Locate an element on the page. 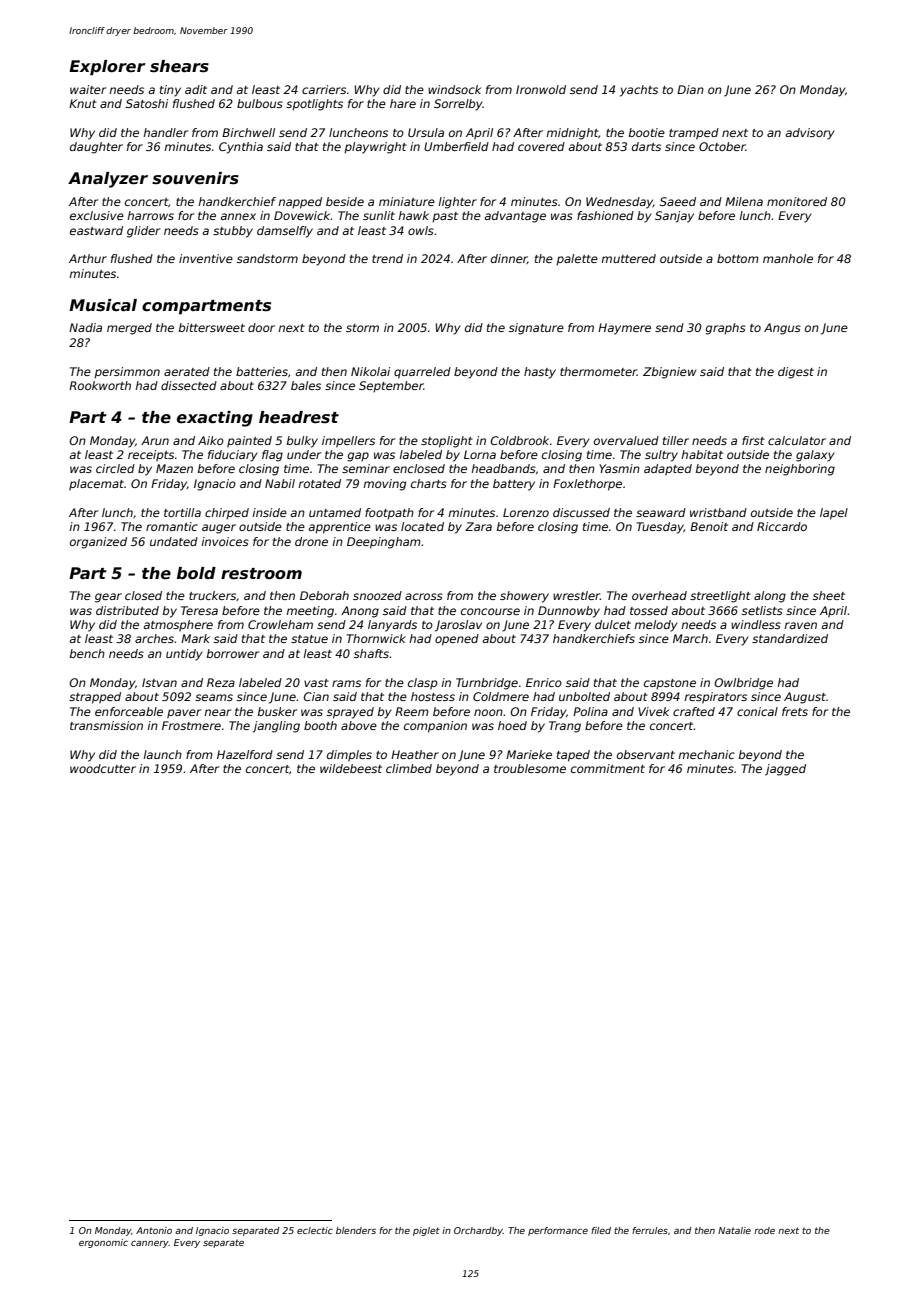 Image resolution: width=924 pixels, height=1308 pixels. climbed is located at coordinates (409, 768).
